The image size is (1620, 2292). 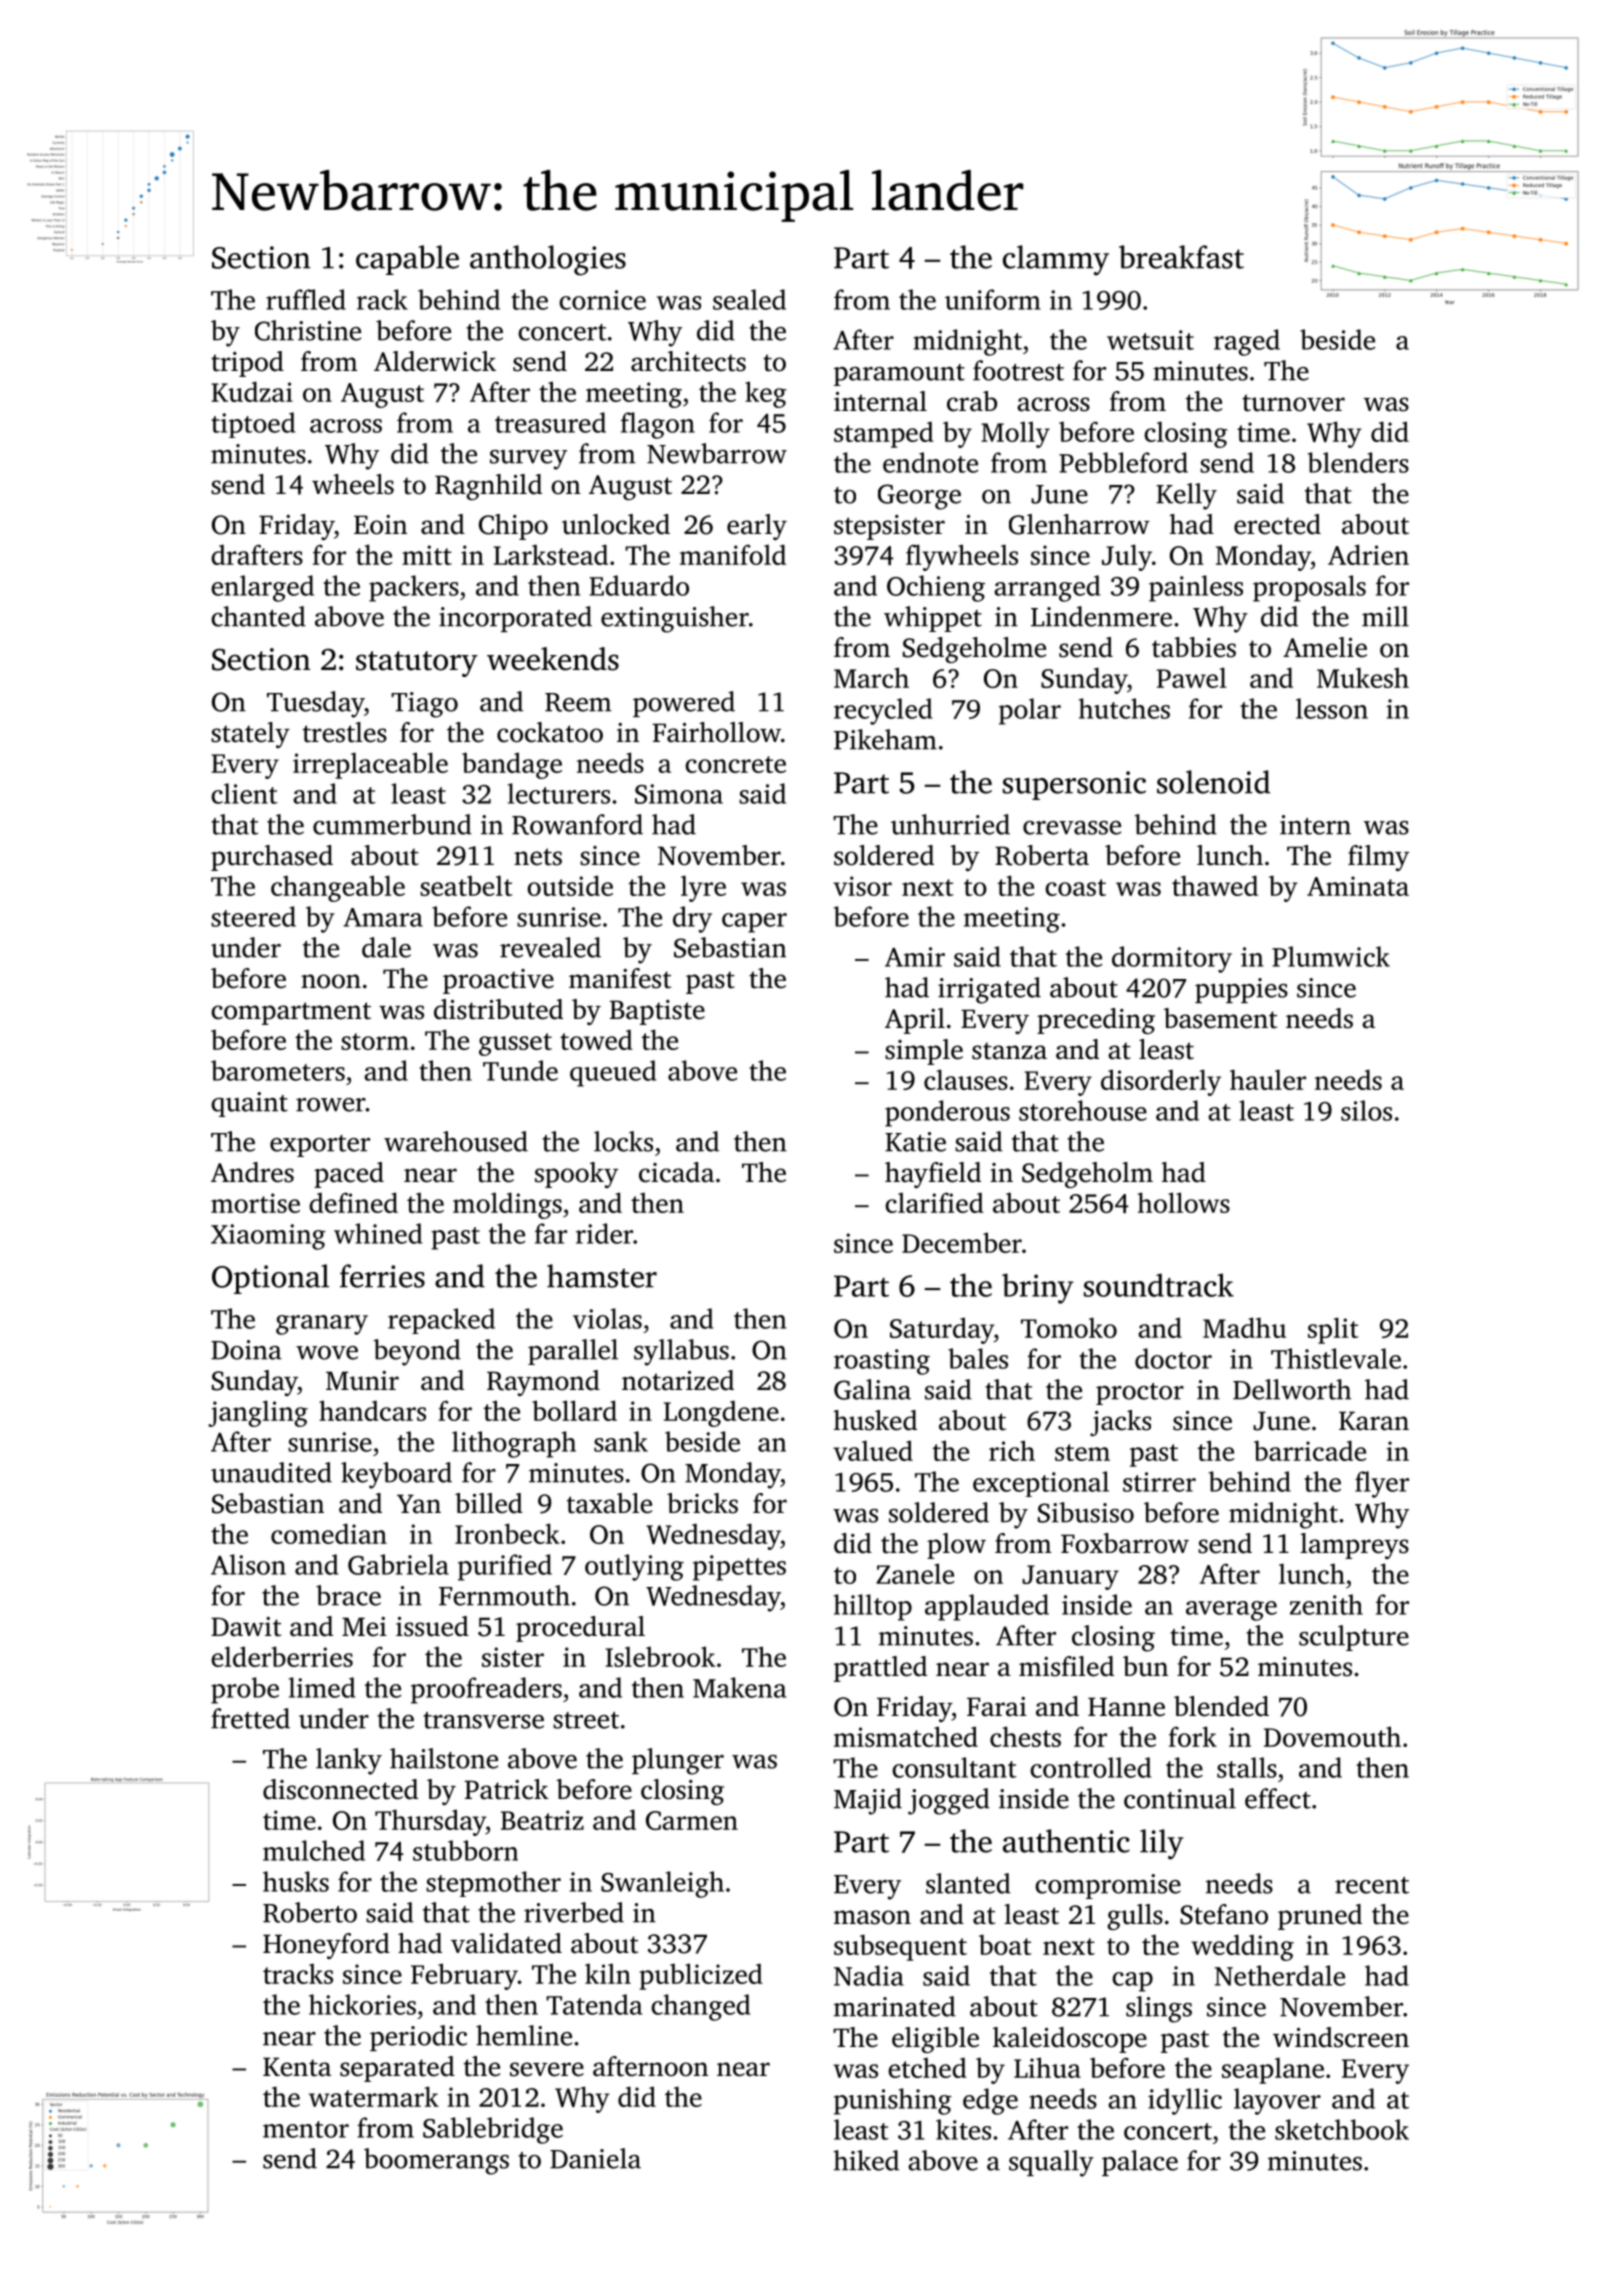 I want to click on Tiago, so click(x=424, y=705).
